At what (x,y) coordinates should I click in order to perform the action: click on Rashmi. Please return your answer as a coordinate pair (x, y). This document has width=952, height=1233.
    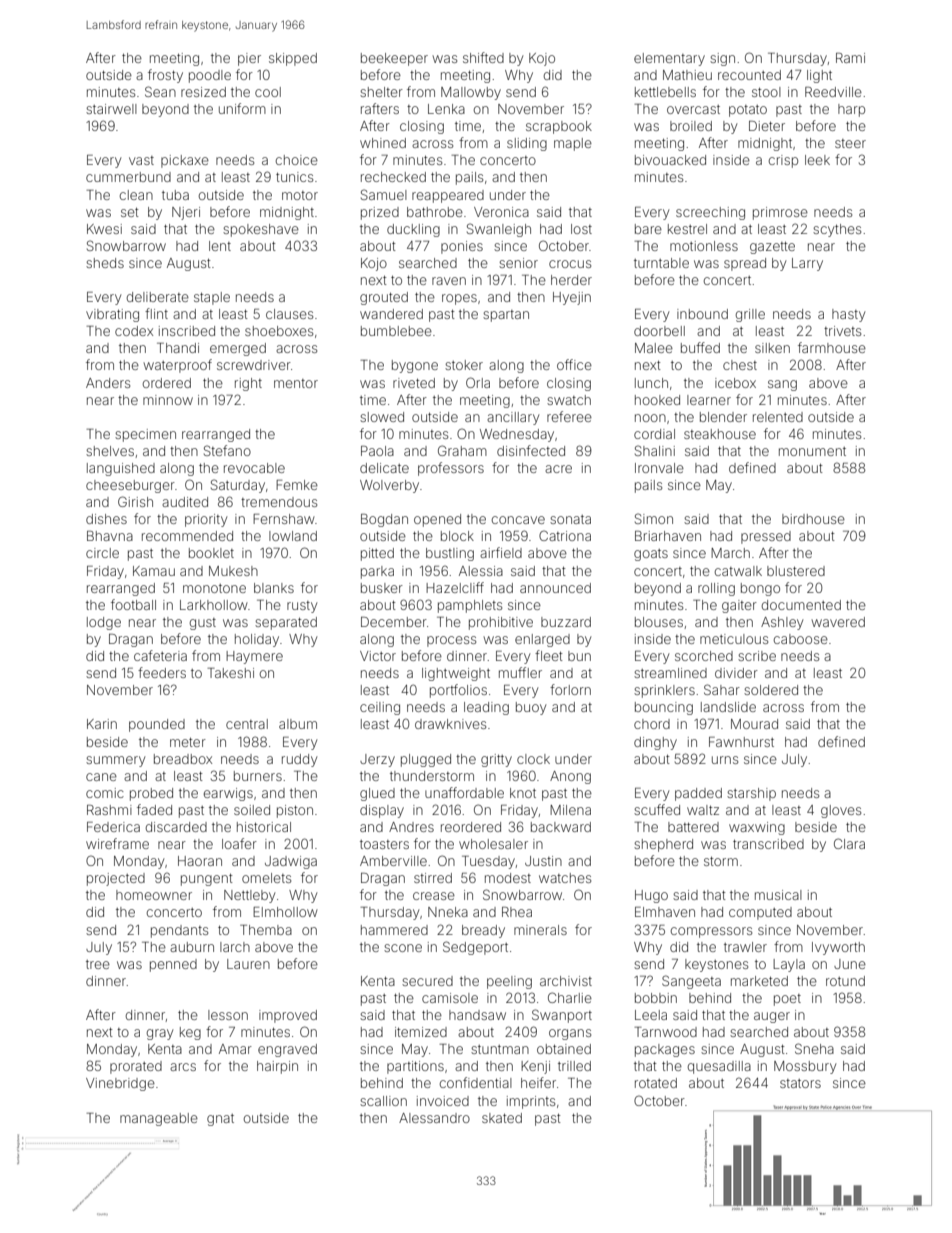
    Looking at the image, I should click on (109, 810).
